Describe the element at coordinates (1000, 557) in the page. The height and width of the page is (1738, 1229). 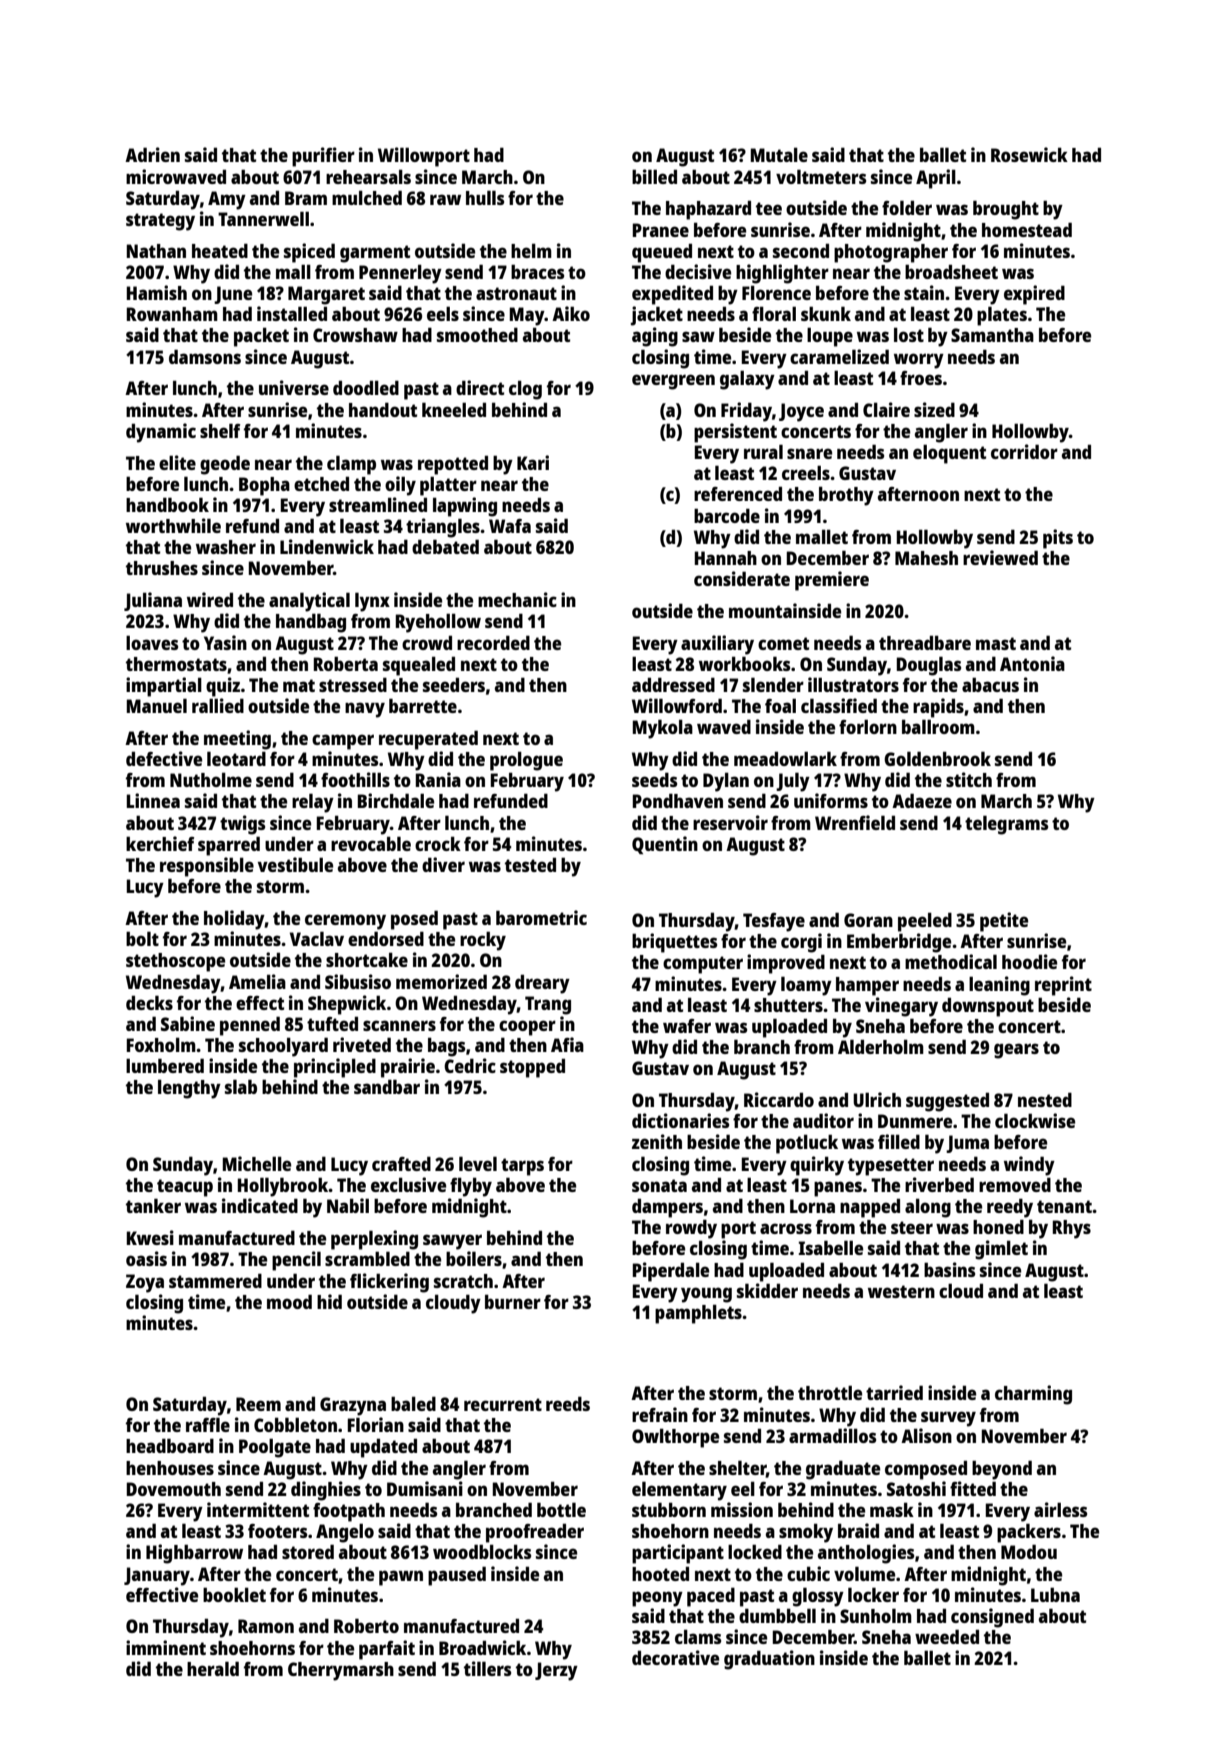
I see `reviewed` at that location.
